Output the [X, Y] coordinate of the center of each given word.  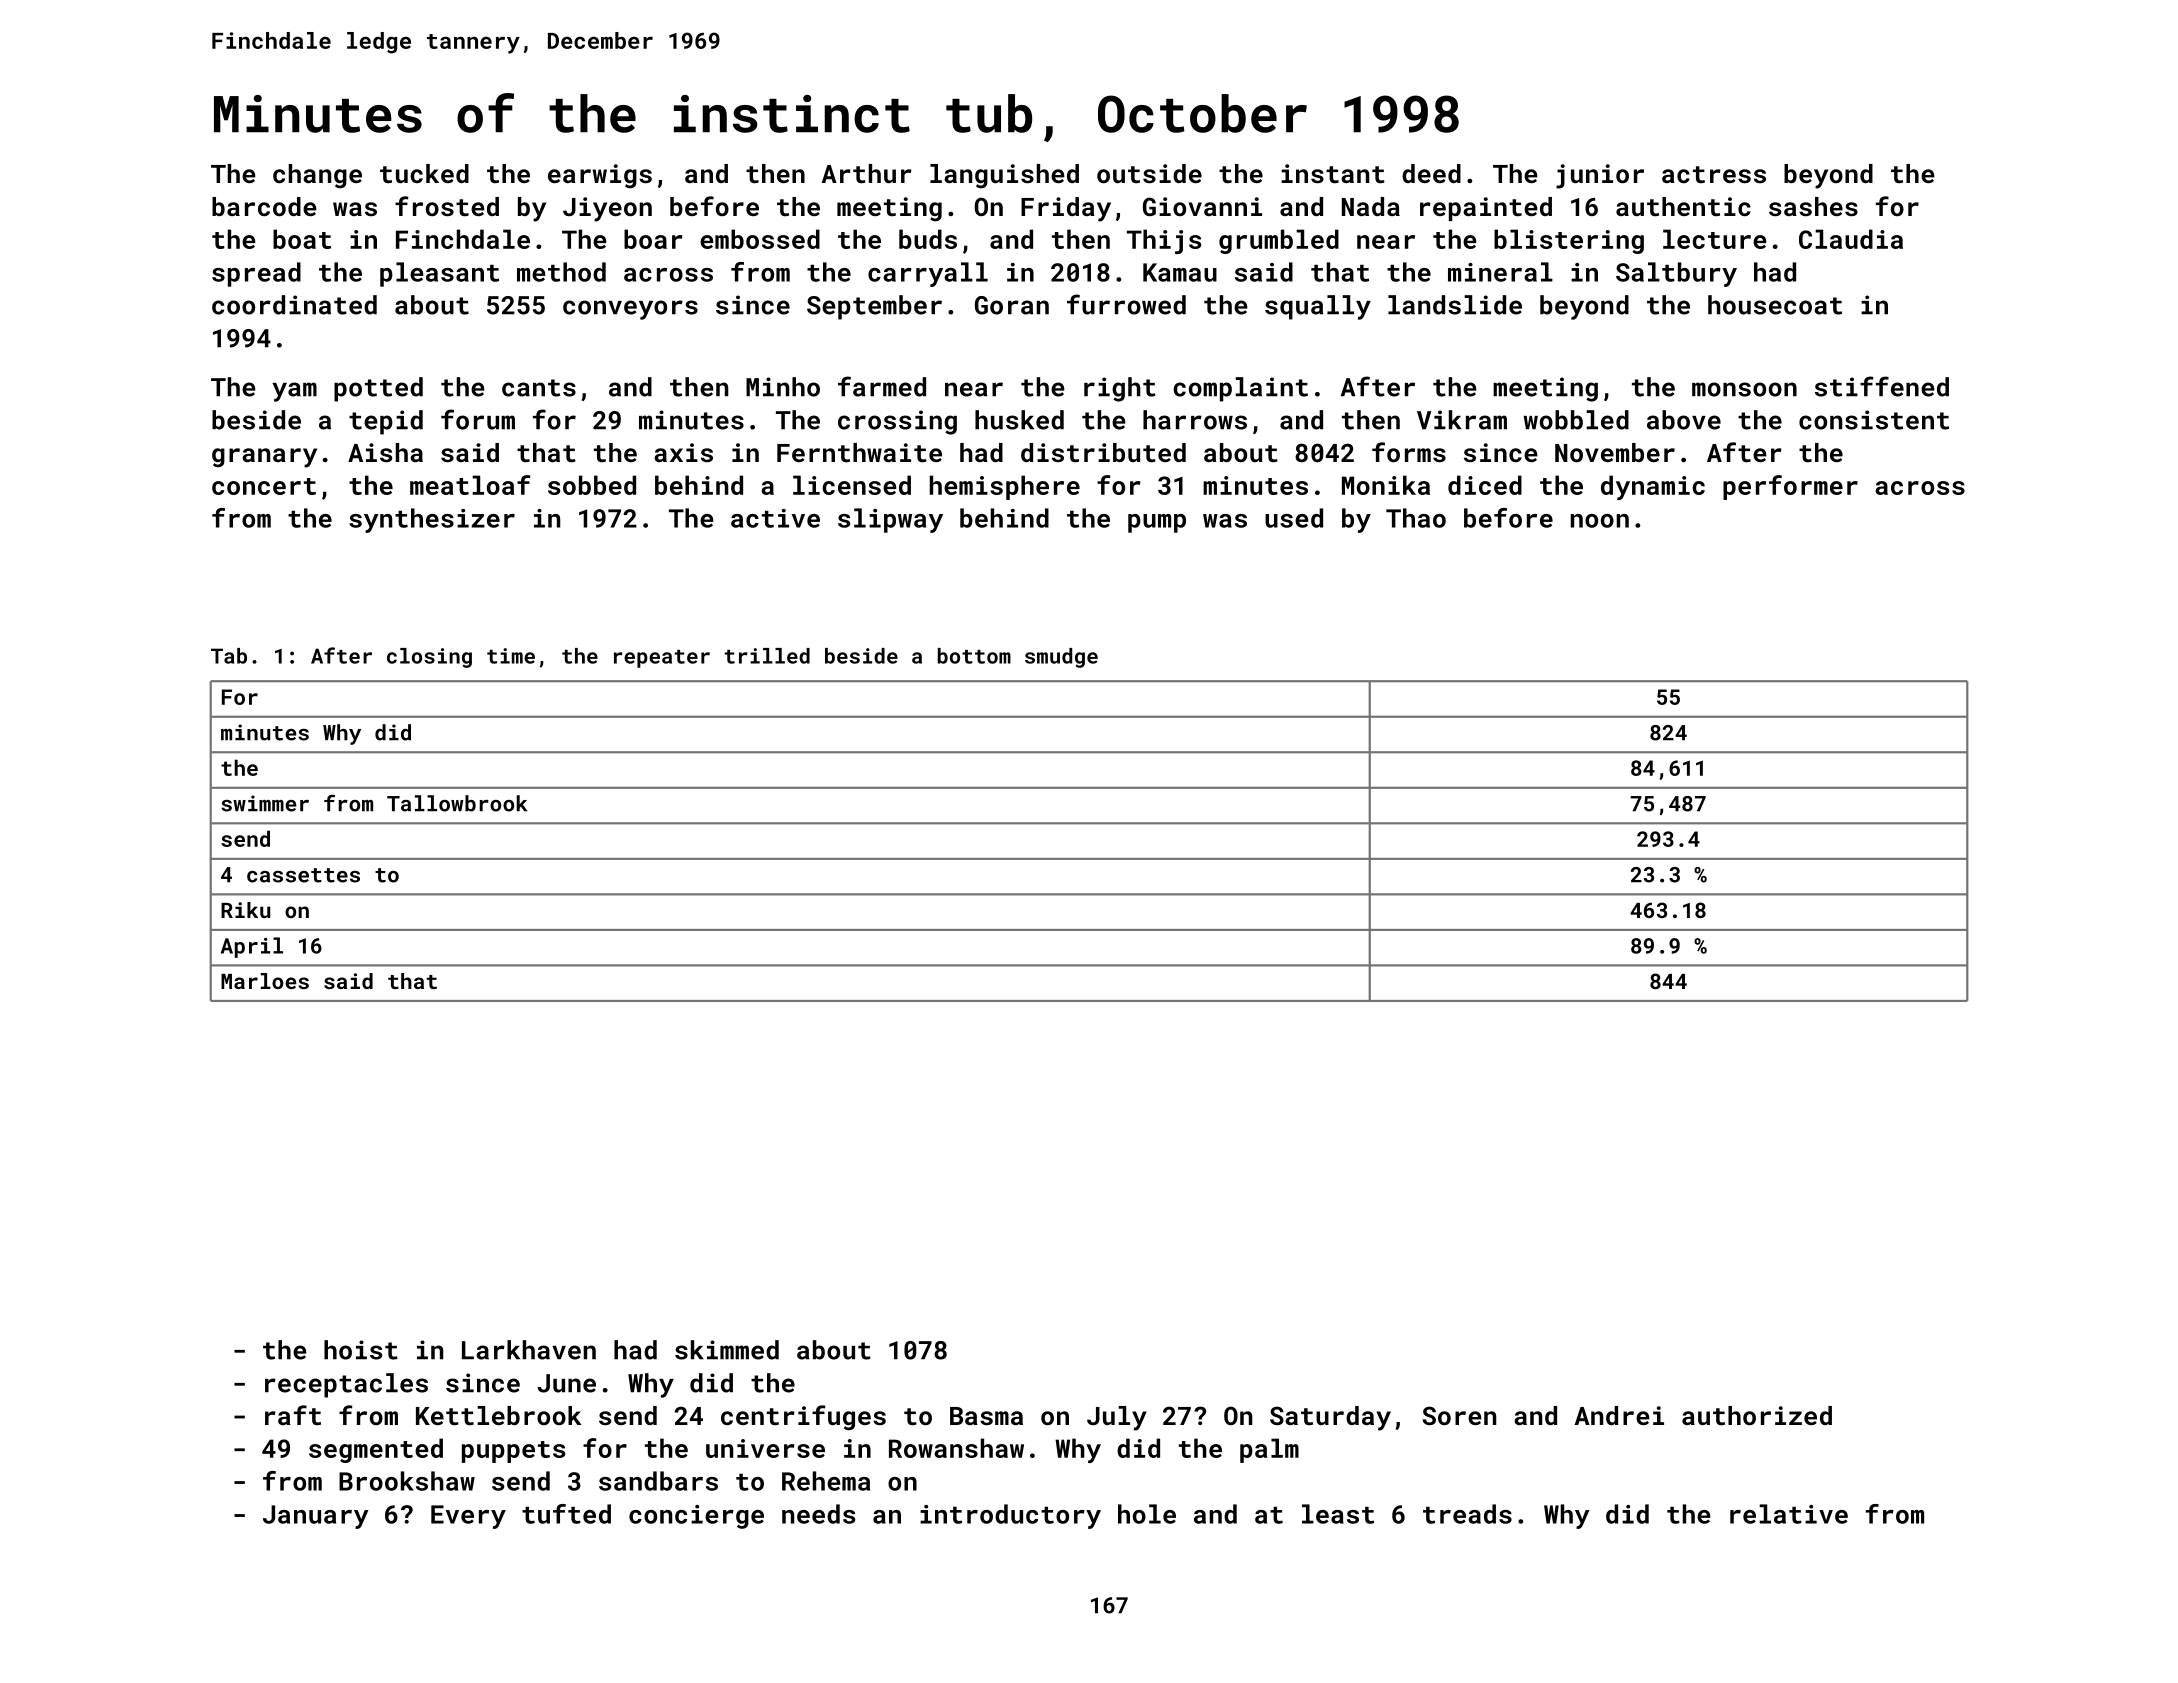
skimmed [727, 1350]
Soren [1459, 1415]
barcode [264, 206]
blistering [1569, 241]
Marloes [265, 981]
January [316, 1517]
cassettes [303, 875]
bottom [974, 656]
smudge [1061, 658]
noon [1600, 521]
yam [294, 392]
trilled [767, 656]
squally [1318, 307]
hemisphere [1005, 487]
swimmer [265, 803]
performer [1790, 487]
